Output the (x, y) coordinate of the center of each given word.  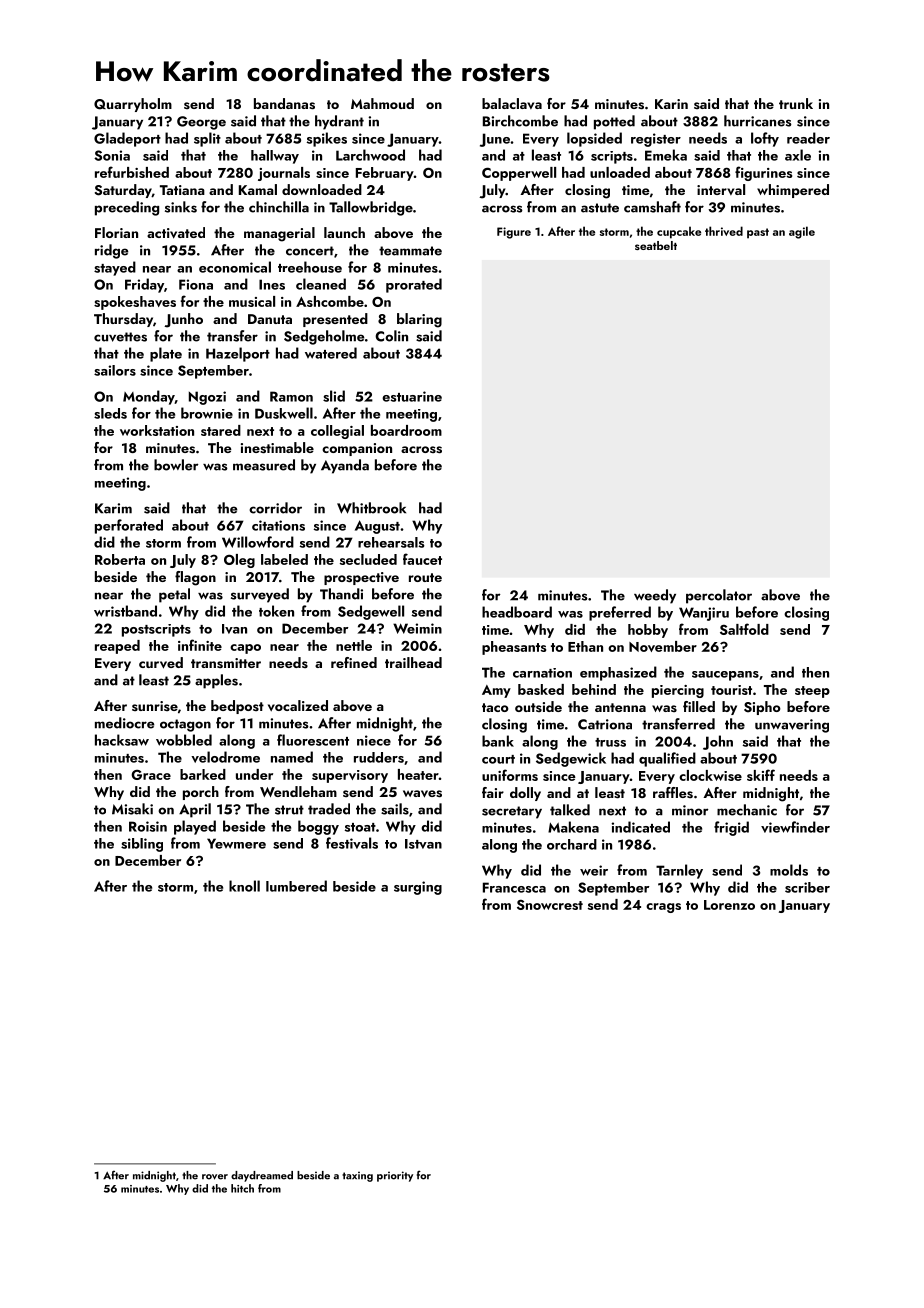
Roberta (120, 559)
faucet (422, 559)
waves (422, 794)
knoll (244, 886)
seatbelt (656, 245)
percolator (719, 596)
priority (395, 1176)
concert (310, 251)
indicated (640, 827)
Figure (514, 233)
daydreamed (262, 1176)
